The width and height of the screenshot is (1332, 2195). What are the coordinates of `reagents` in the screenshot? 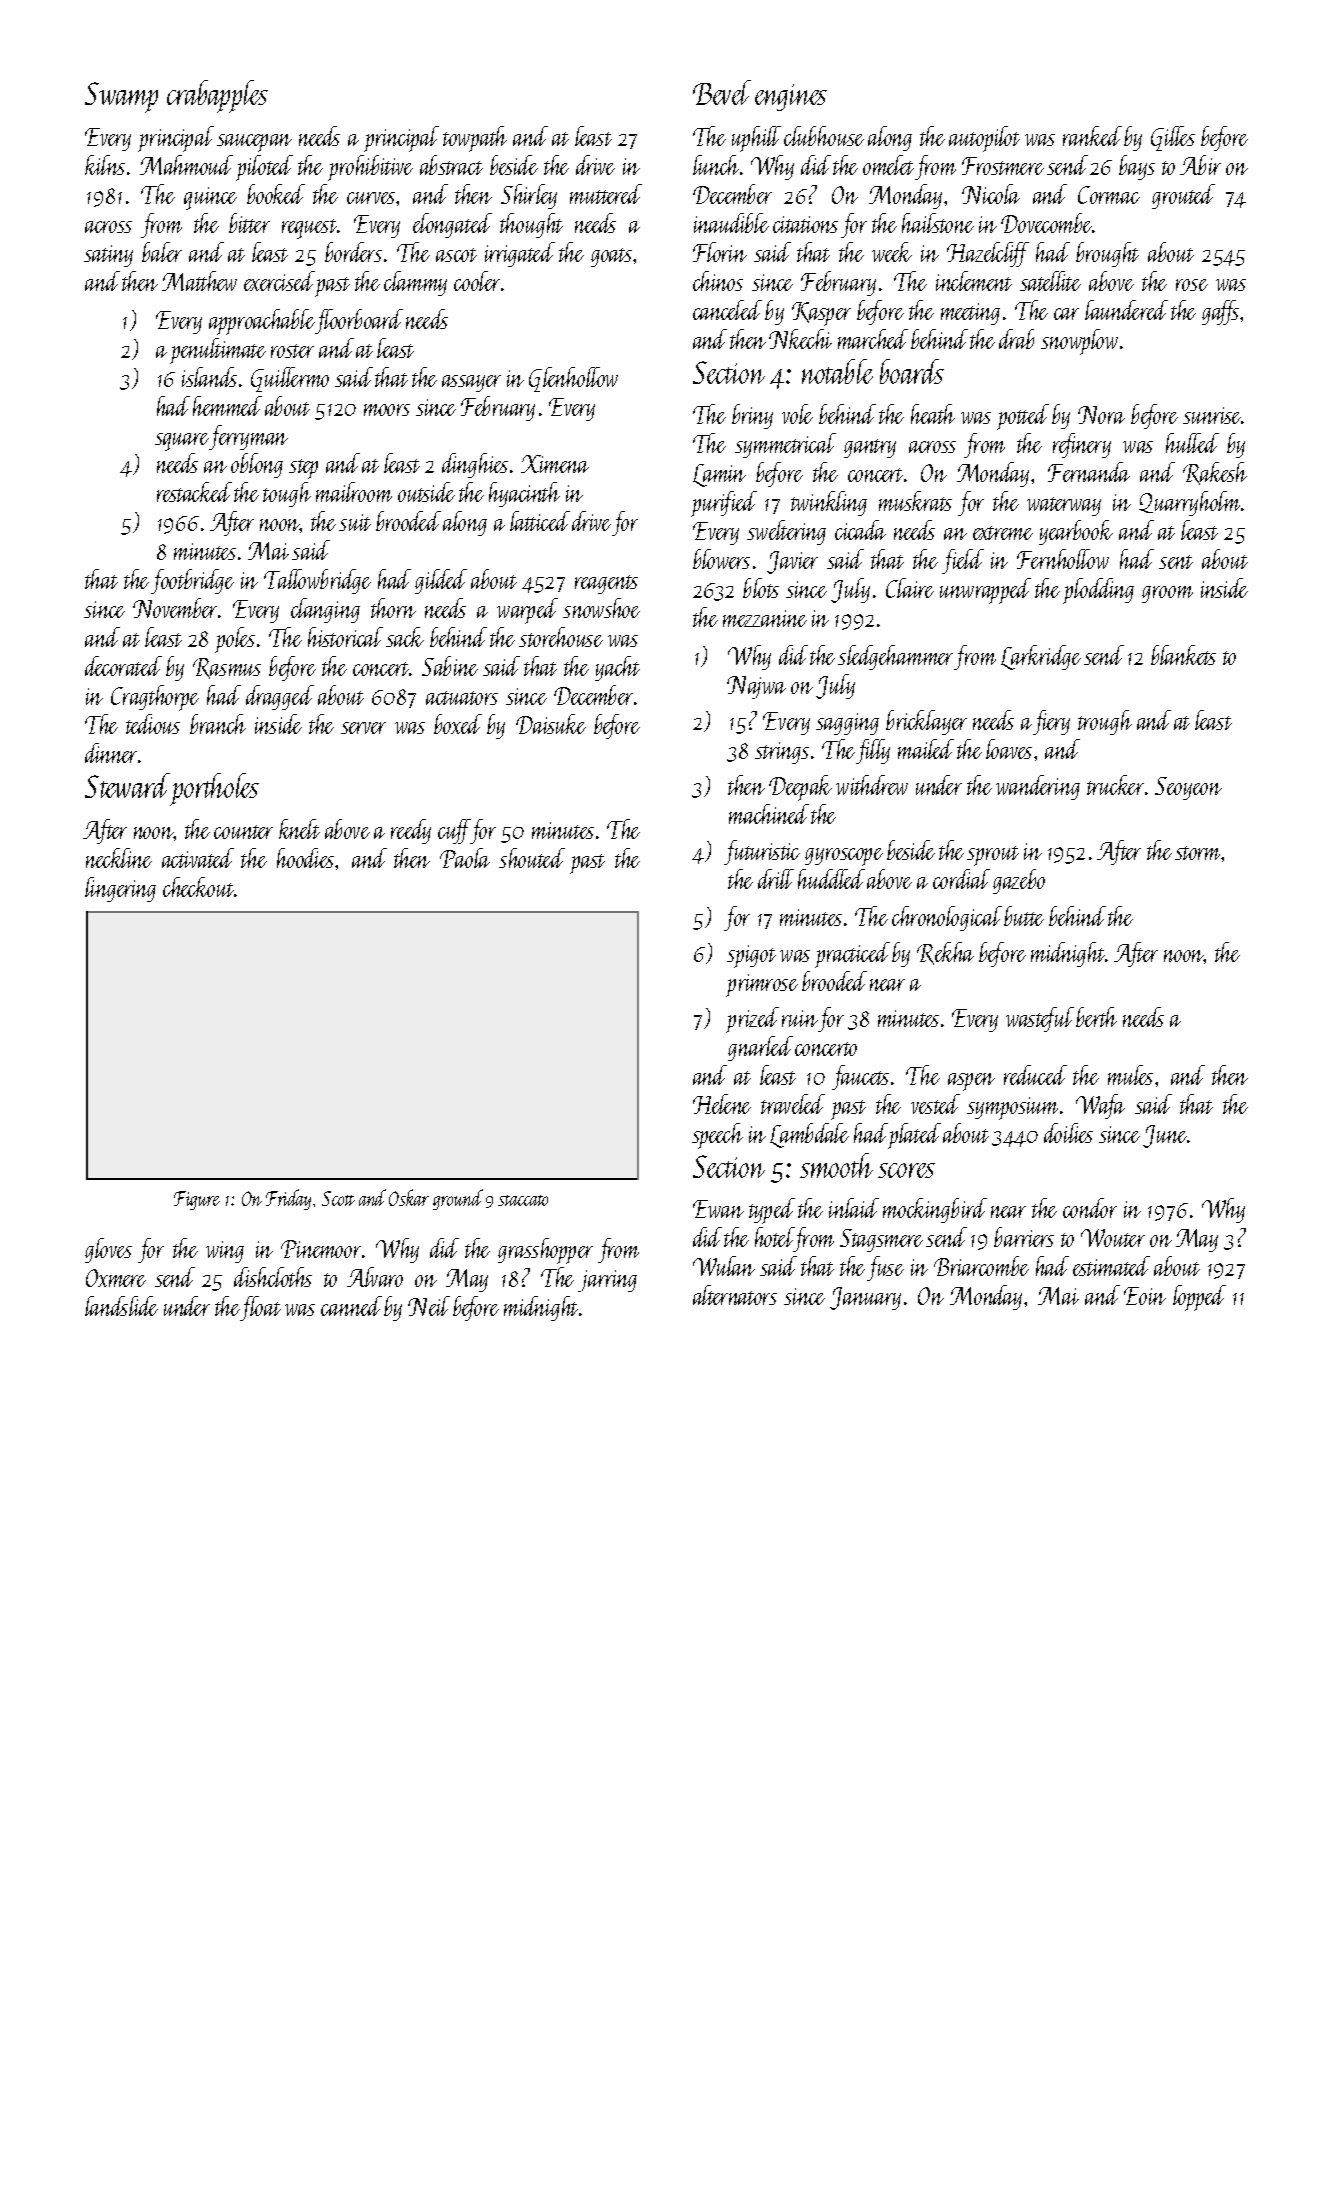 It's located at (606, 584).
